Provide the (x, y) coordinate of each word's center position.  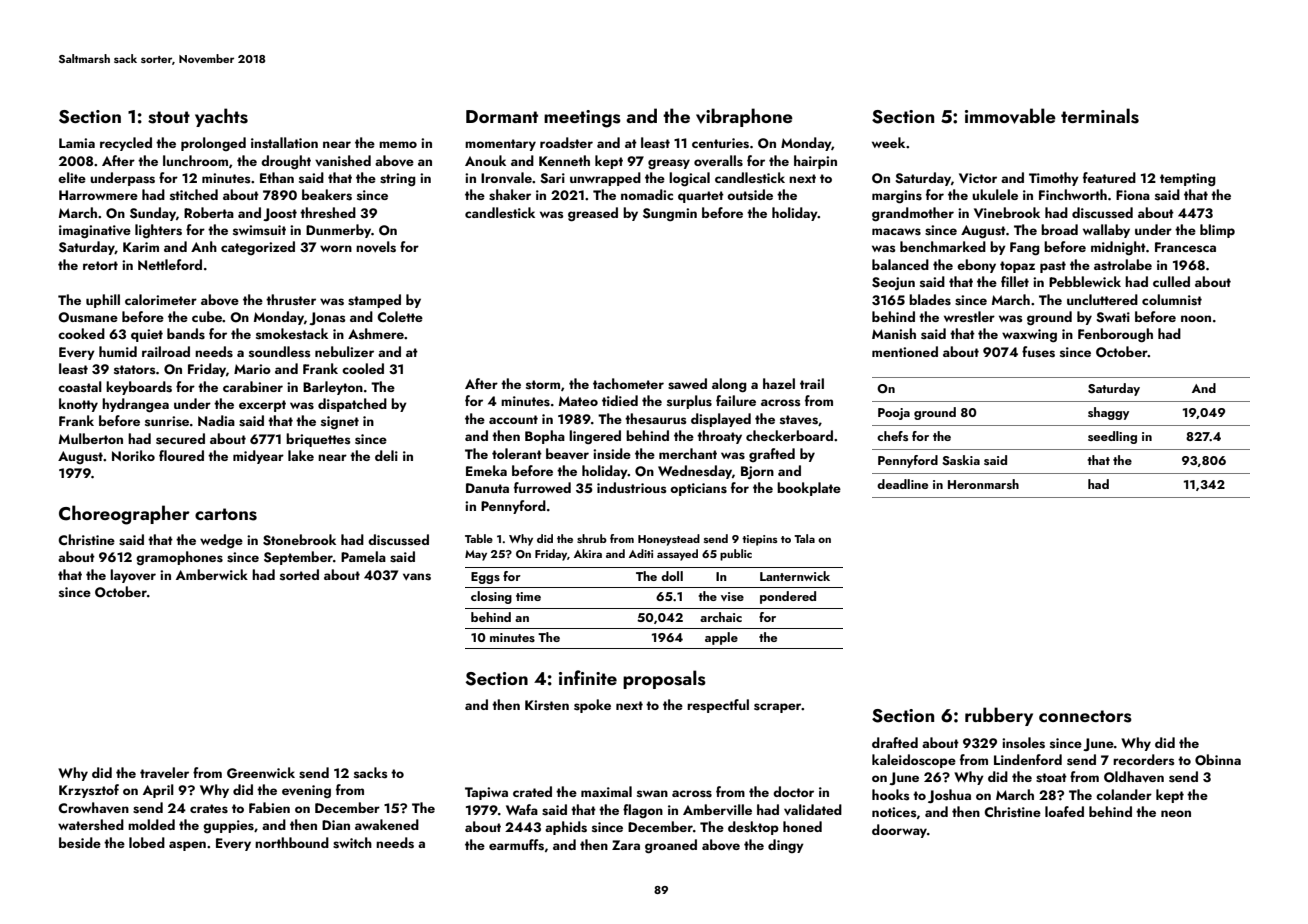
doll (672, 576)
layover (133, 576)
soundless (280, 352)
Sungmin (670, 215)
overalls (718, 161)
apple (721, 638)
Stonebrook (299, 540)
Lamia (77, 143)
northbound (292, 842)
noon (1196, 318)
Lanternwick (795, 576)
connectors (1085, 716)
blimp (1217, 231)
